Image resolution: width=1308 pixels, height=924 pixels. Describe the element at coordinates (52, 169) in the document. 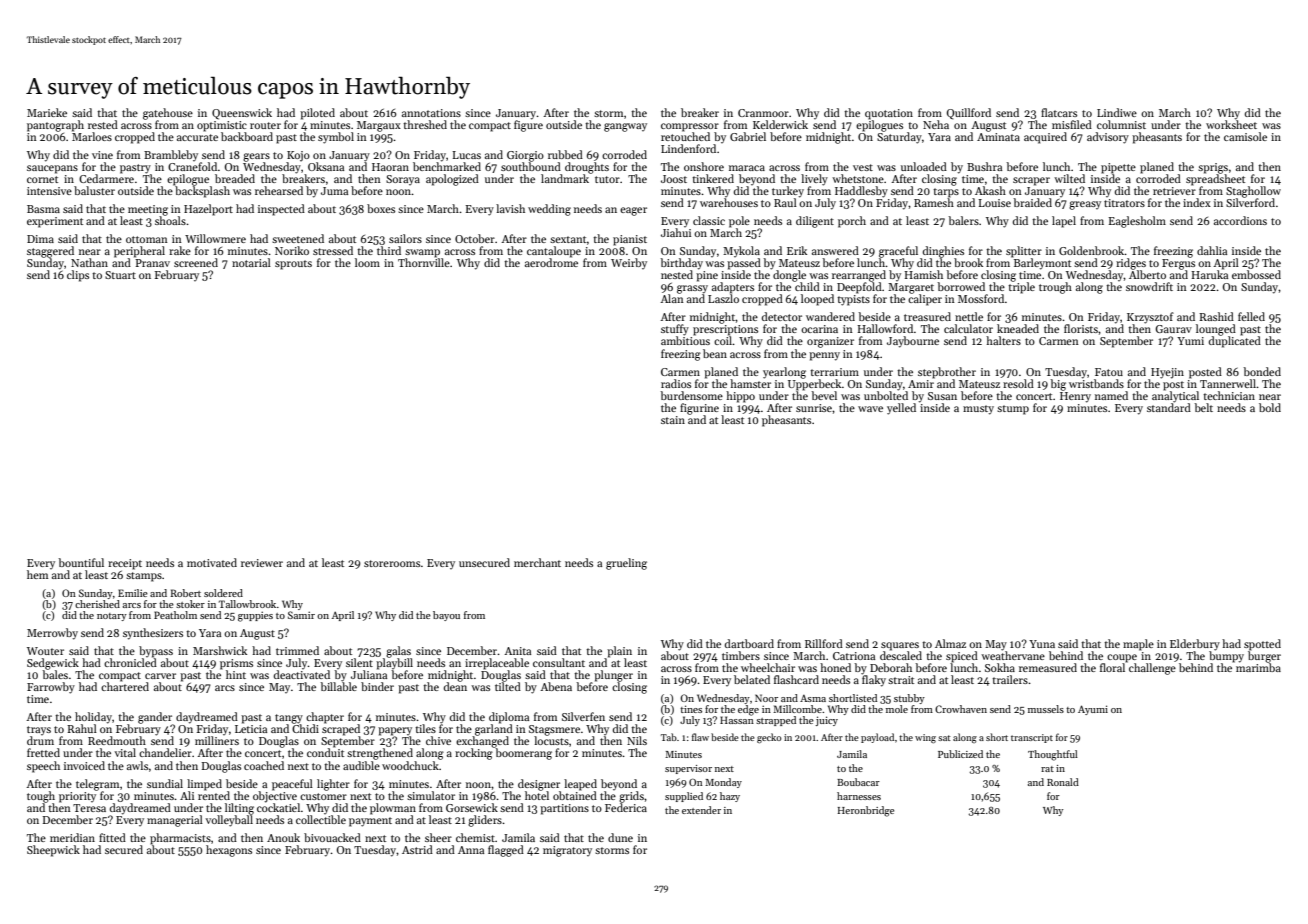

I see `saucepans` at that location.
